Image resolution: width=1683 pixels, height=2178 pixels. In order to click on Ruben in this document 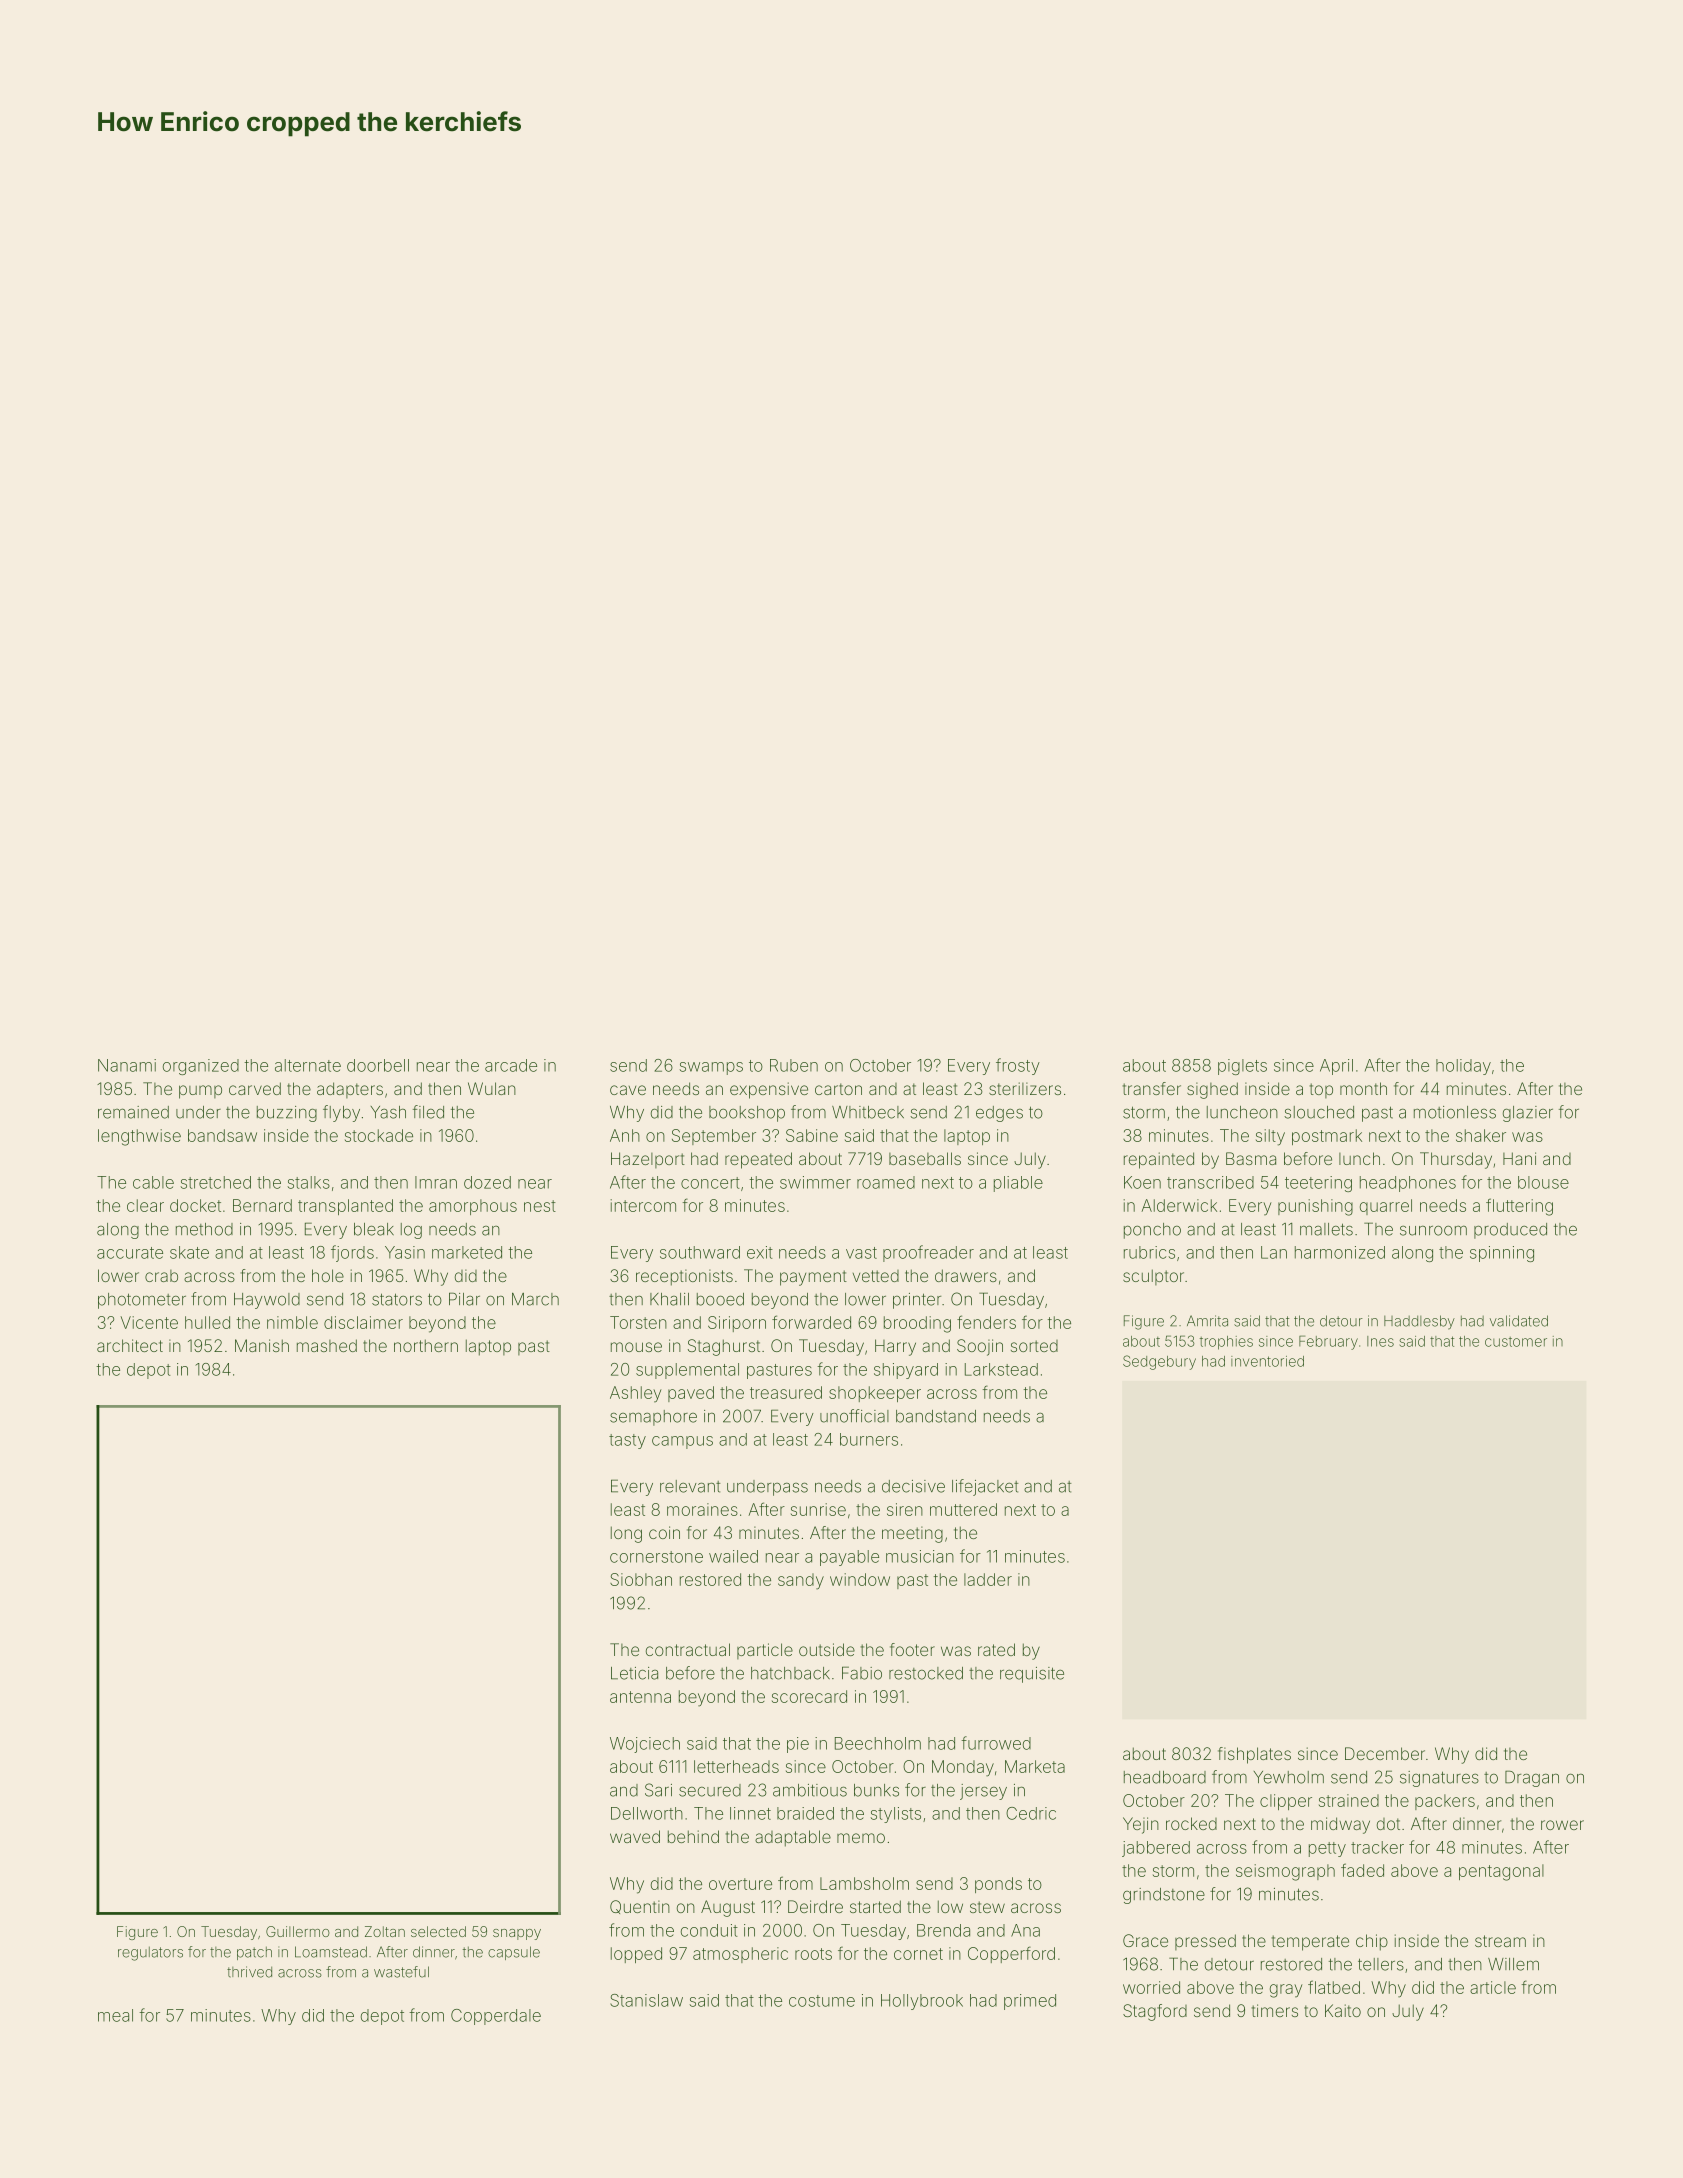, I will do `click(794, 1065)`.
